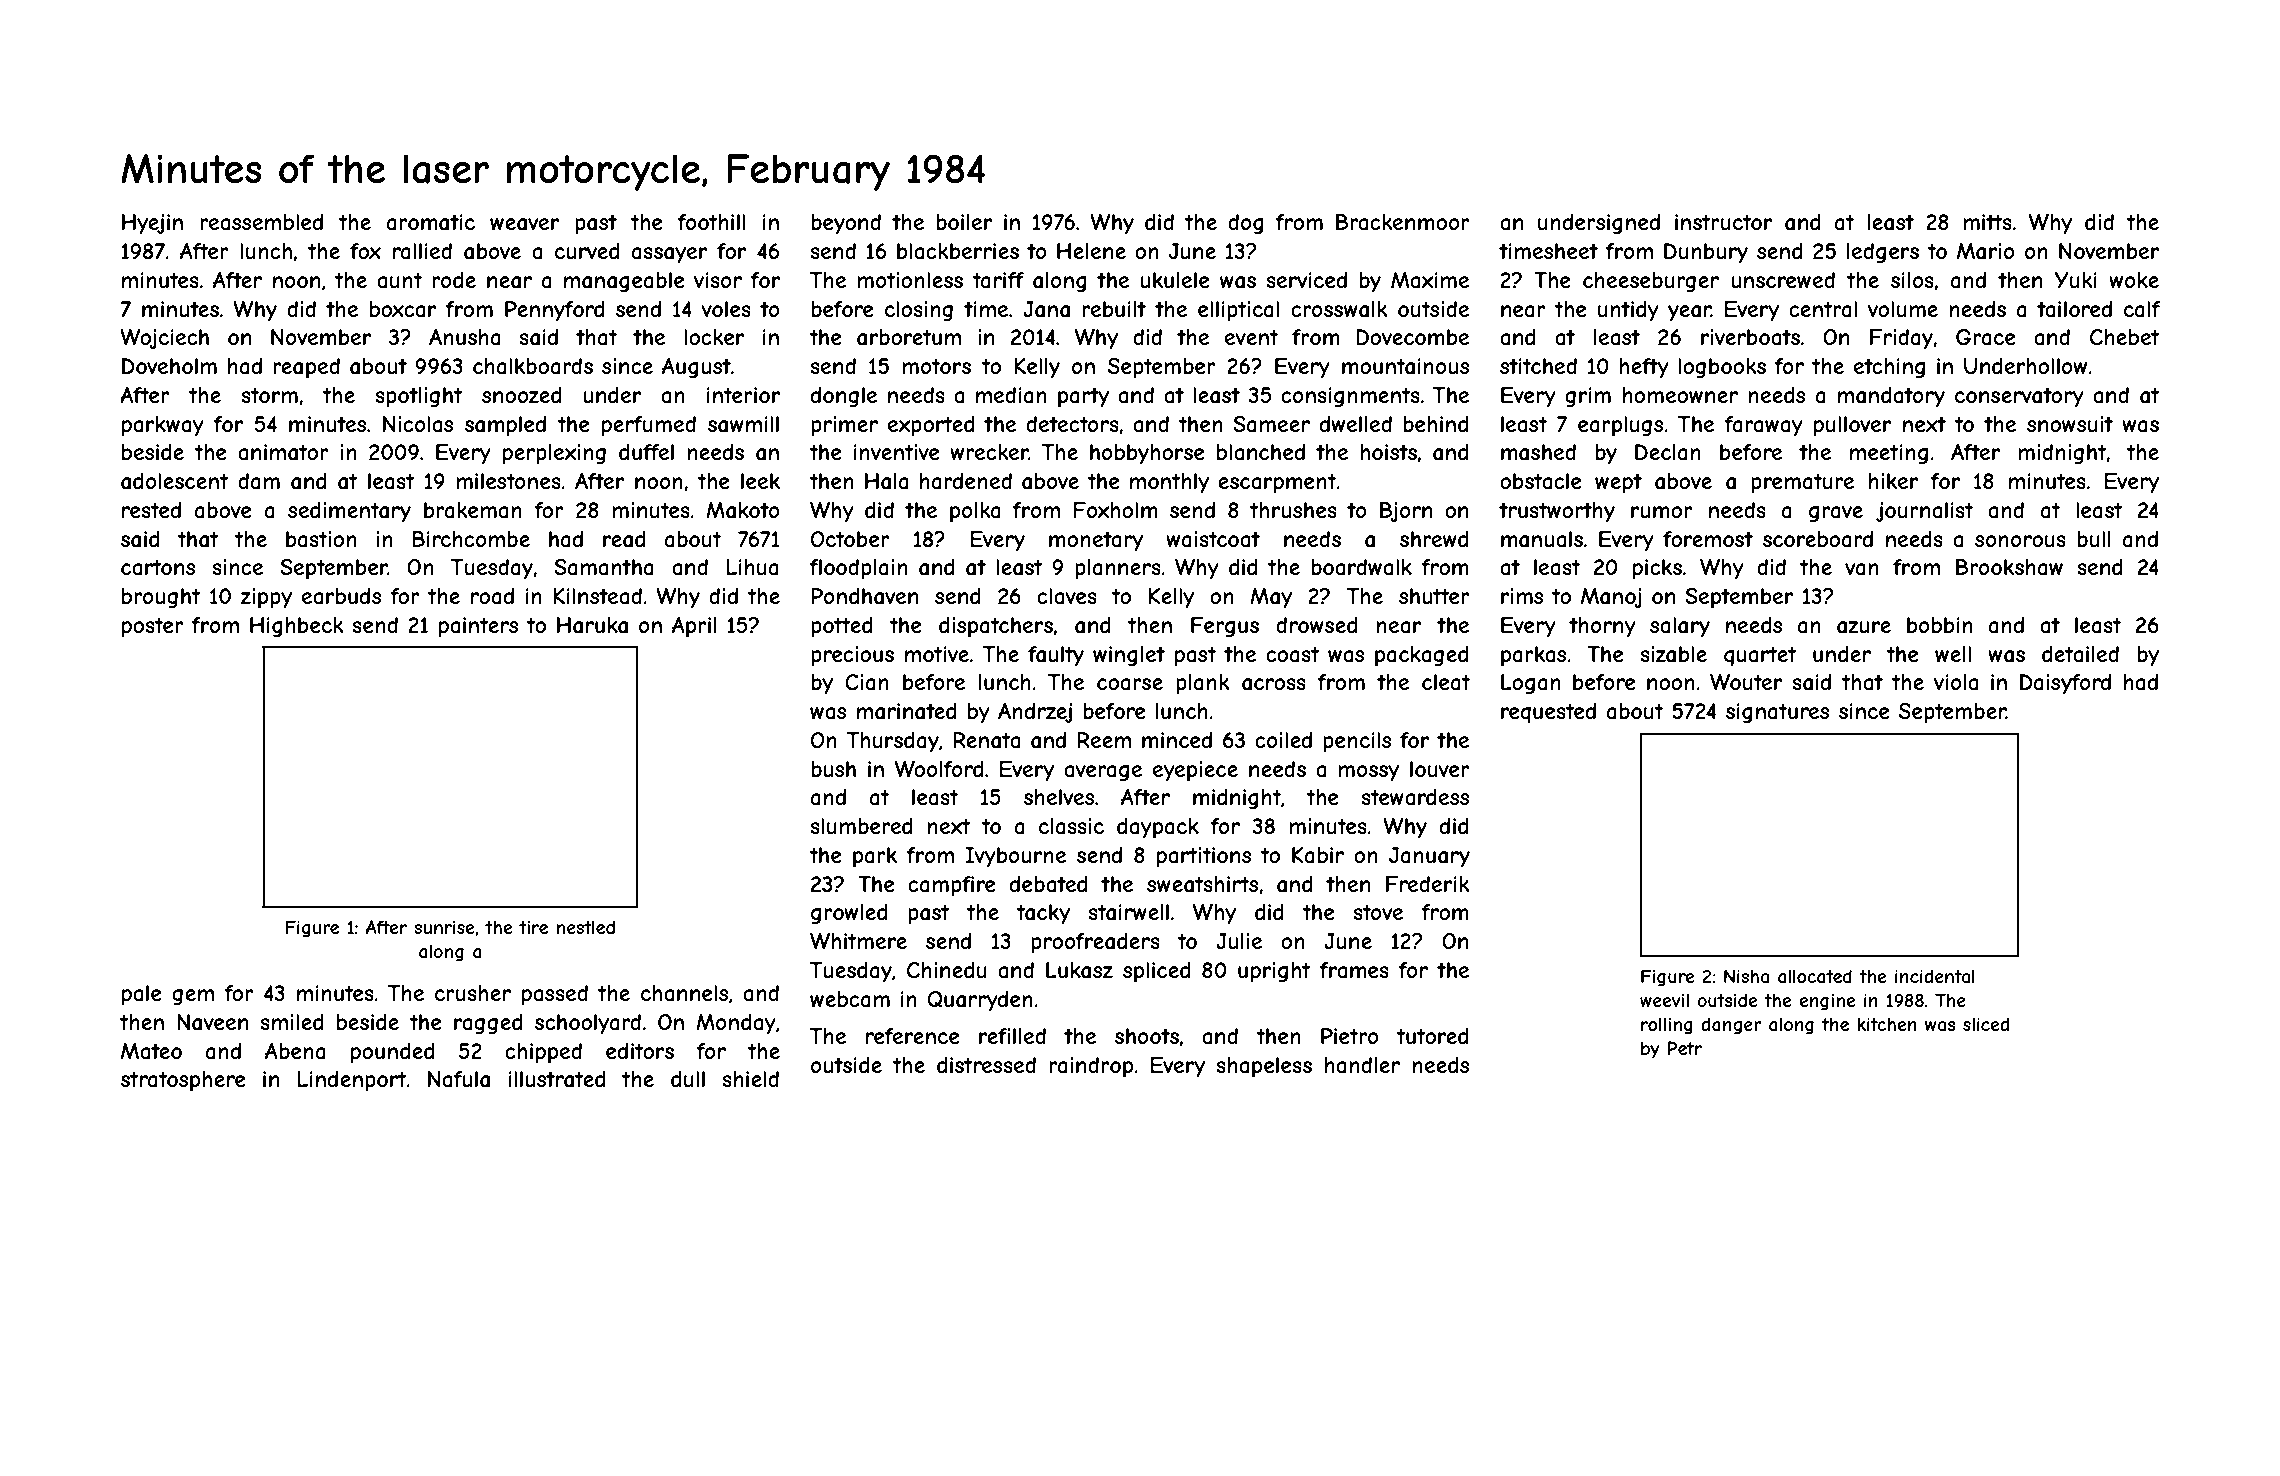 This page has width=2280, height=1476. I want to click on snowsuit, so click(2070, 424).
